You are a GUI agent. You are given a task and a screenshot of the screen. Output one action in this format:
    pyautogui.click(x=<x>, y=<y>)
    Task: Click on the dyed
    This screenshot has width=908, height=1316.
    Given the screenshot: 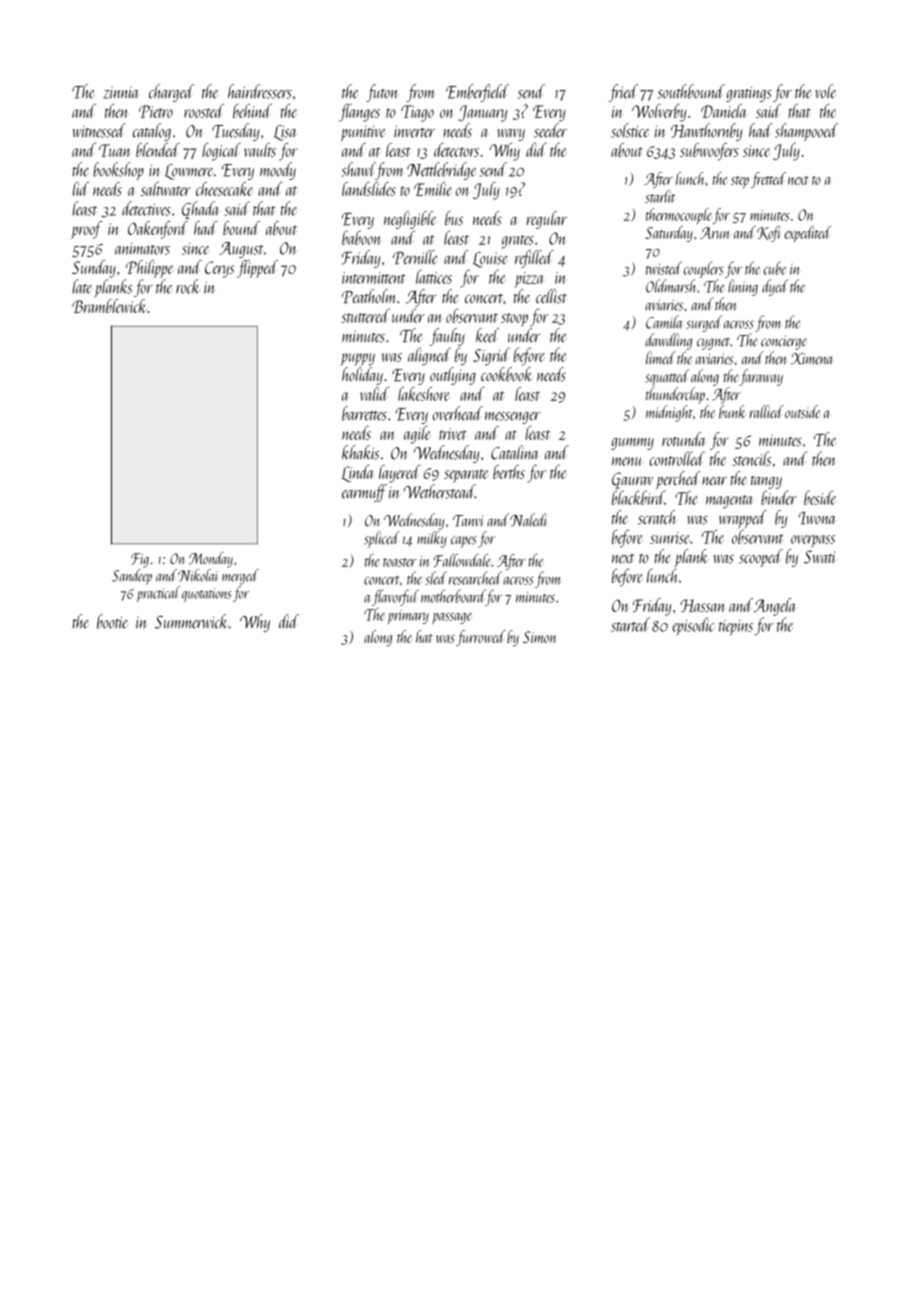 What is the action you would take?
    pyautogui.click(x=775, y=287)
